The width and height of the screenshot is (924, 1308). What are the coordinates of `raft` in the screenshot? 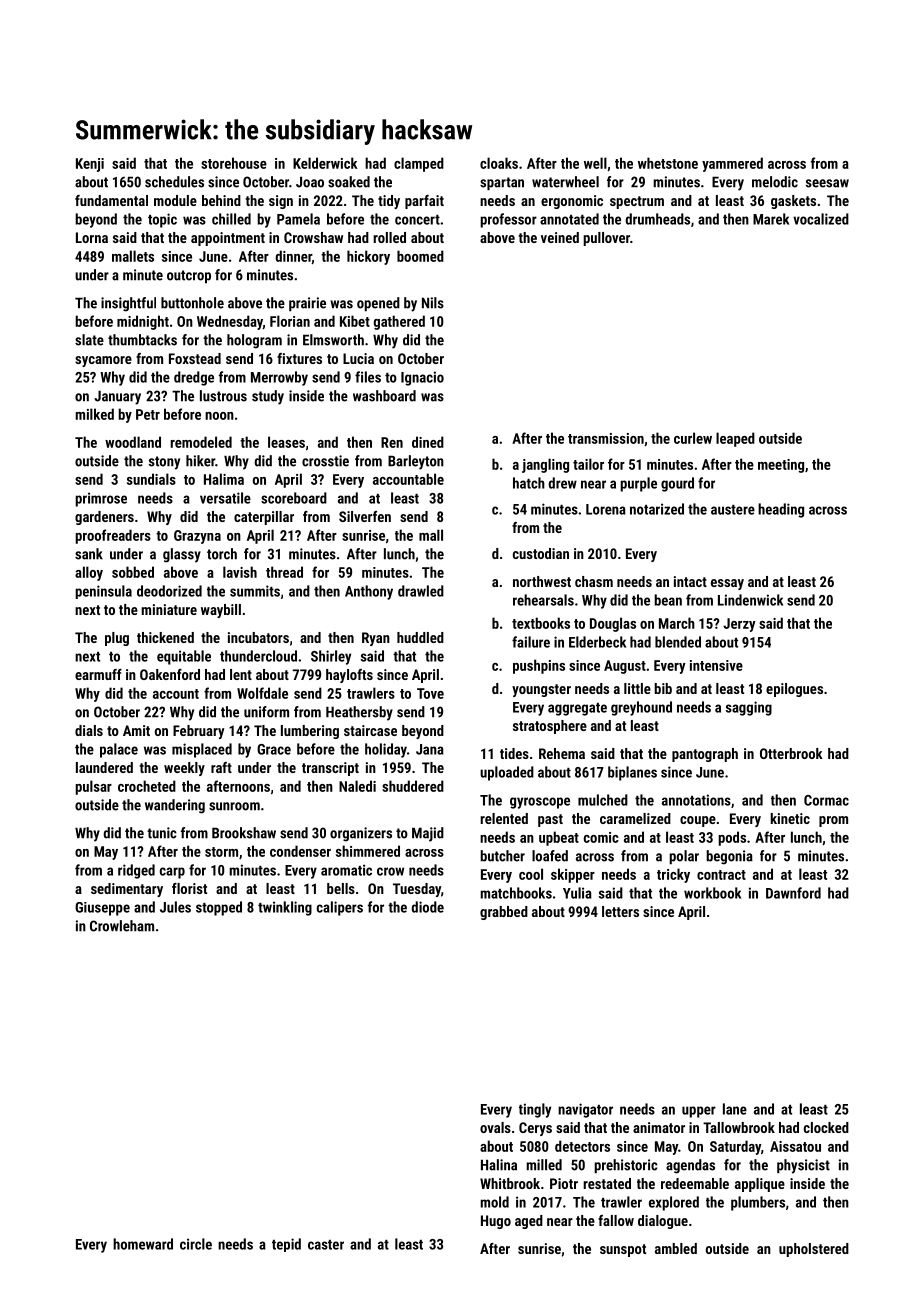 It's located at (221, 767).
